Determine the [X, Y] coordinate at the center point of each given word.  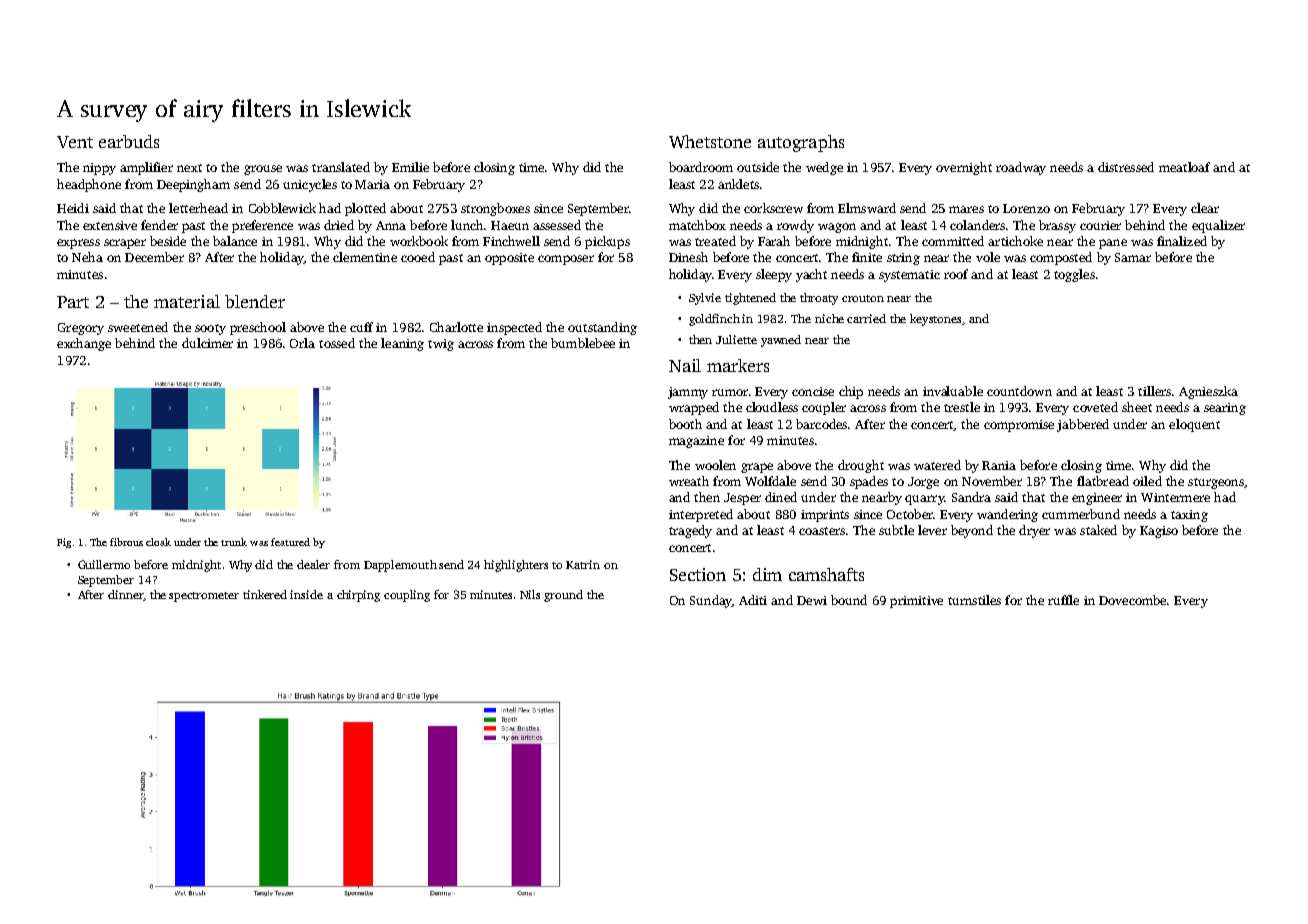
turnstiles [974, 600]
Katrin [583, 564]
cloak [158, 542]
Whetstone [710, 141]
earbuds [129, 141]
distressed [1126, 167]
